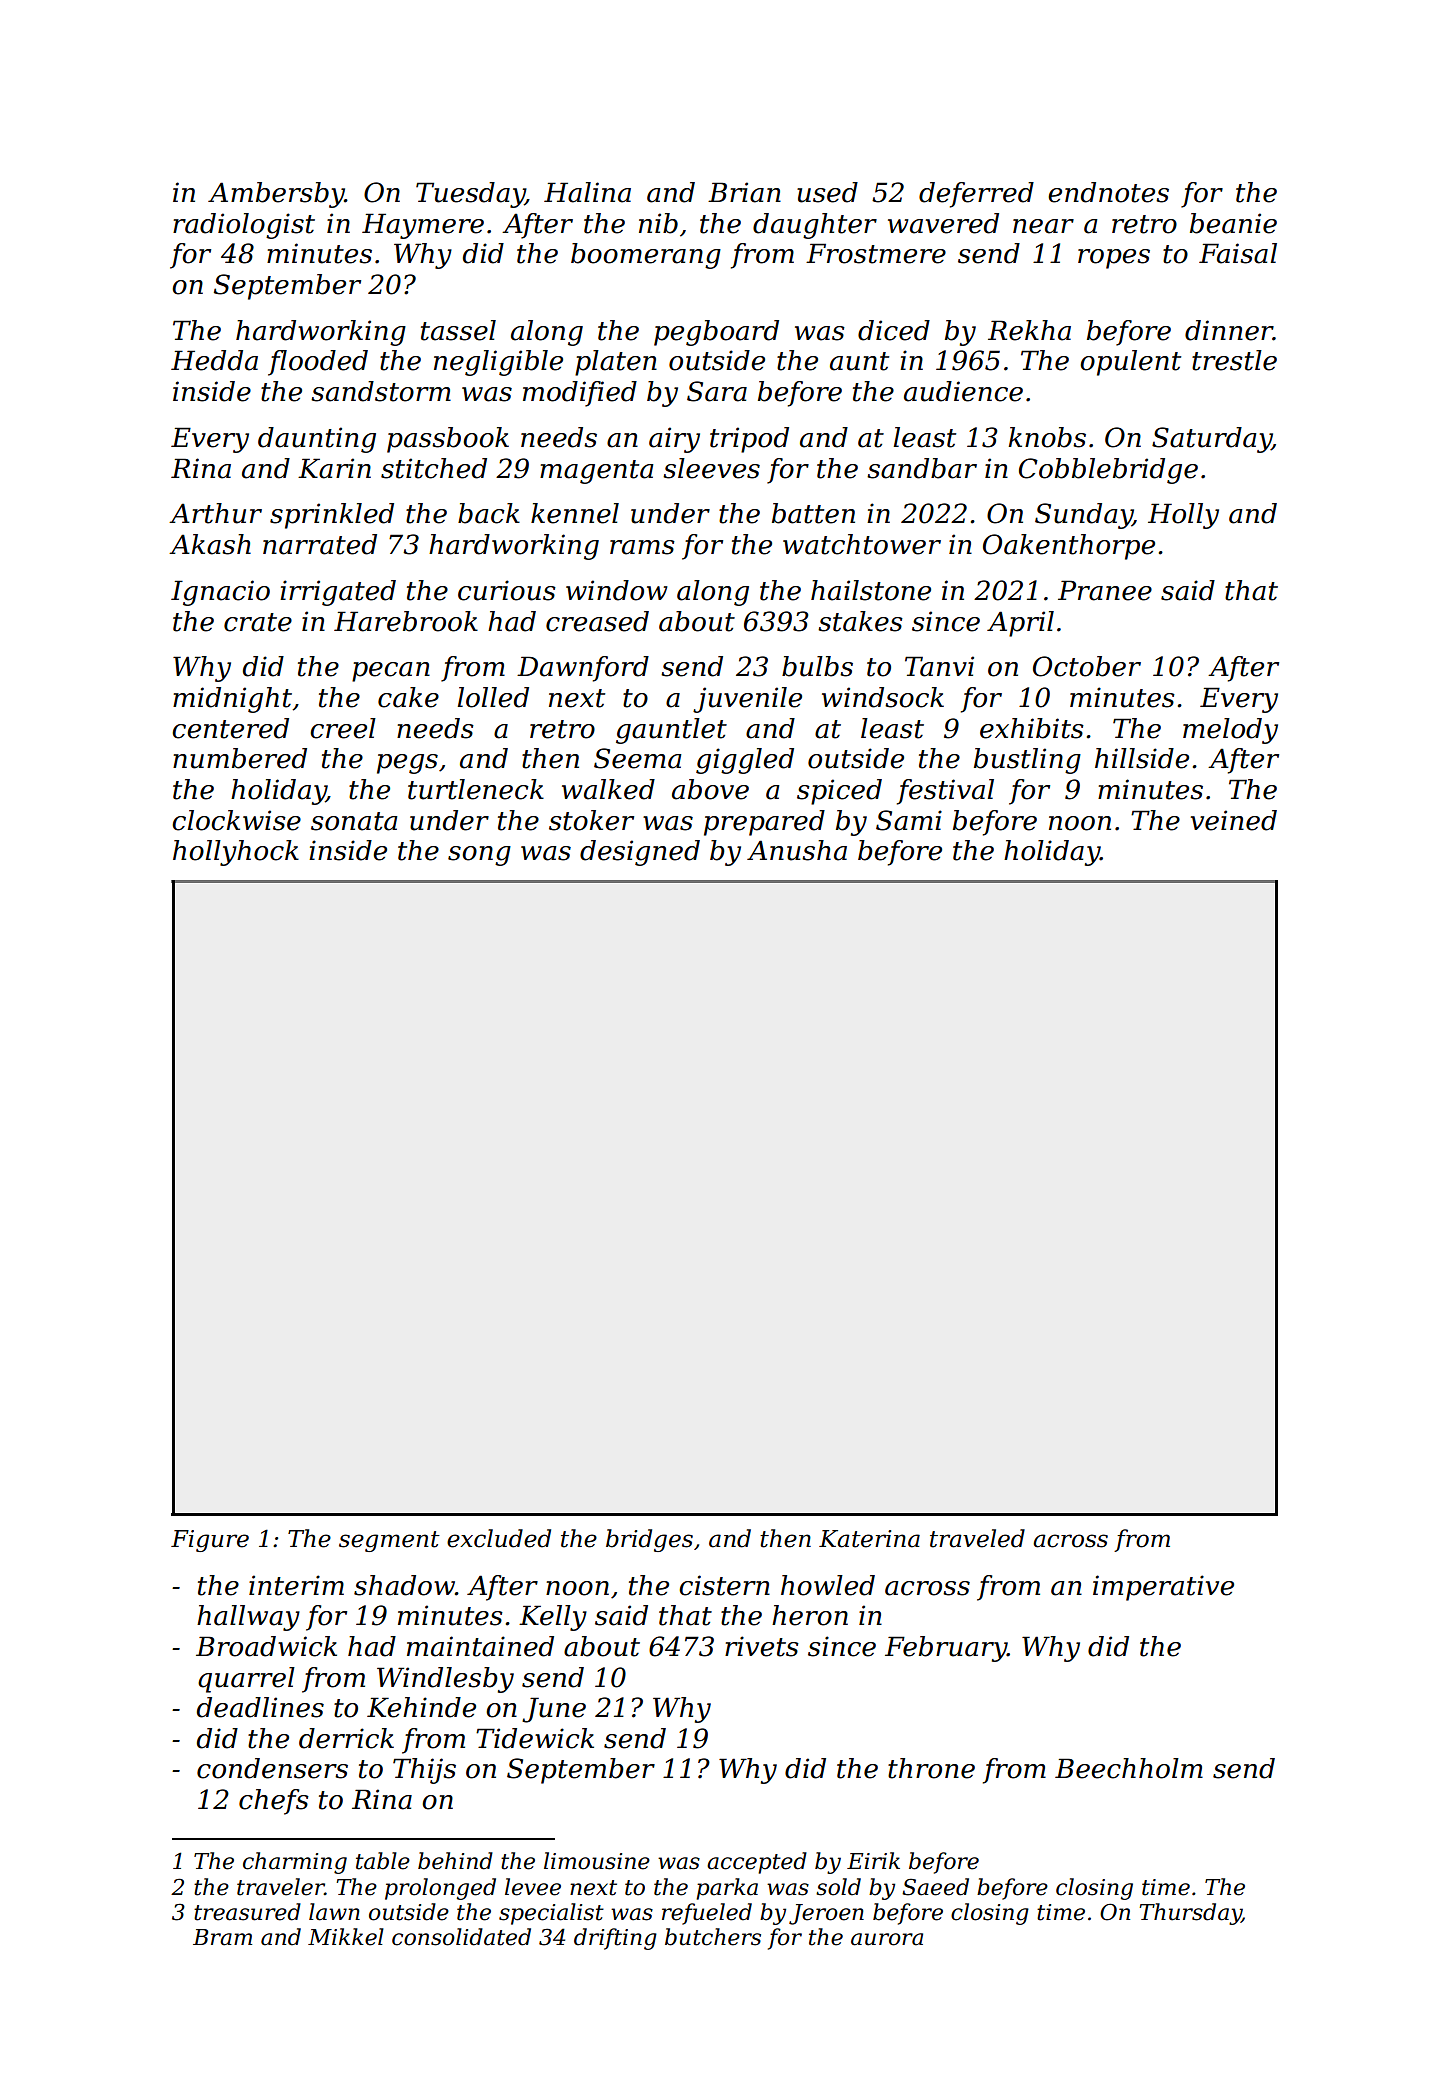  I want to click on melody, so click(1230, 731).
